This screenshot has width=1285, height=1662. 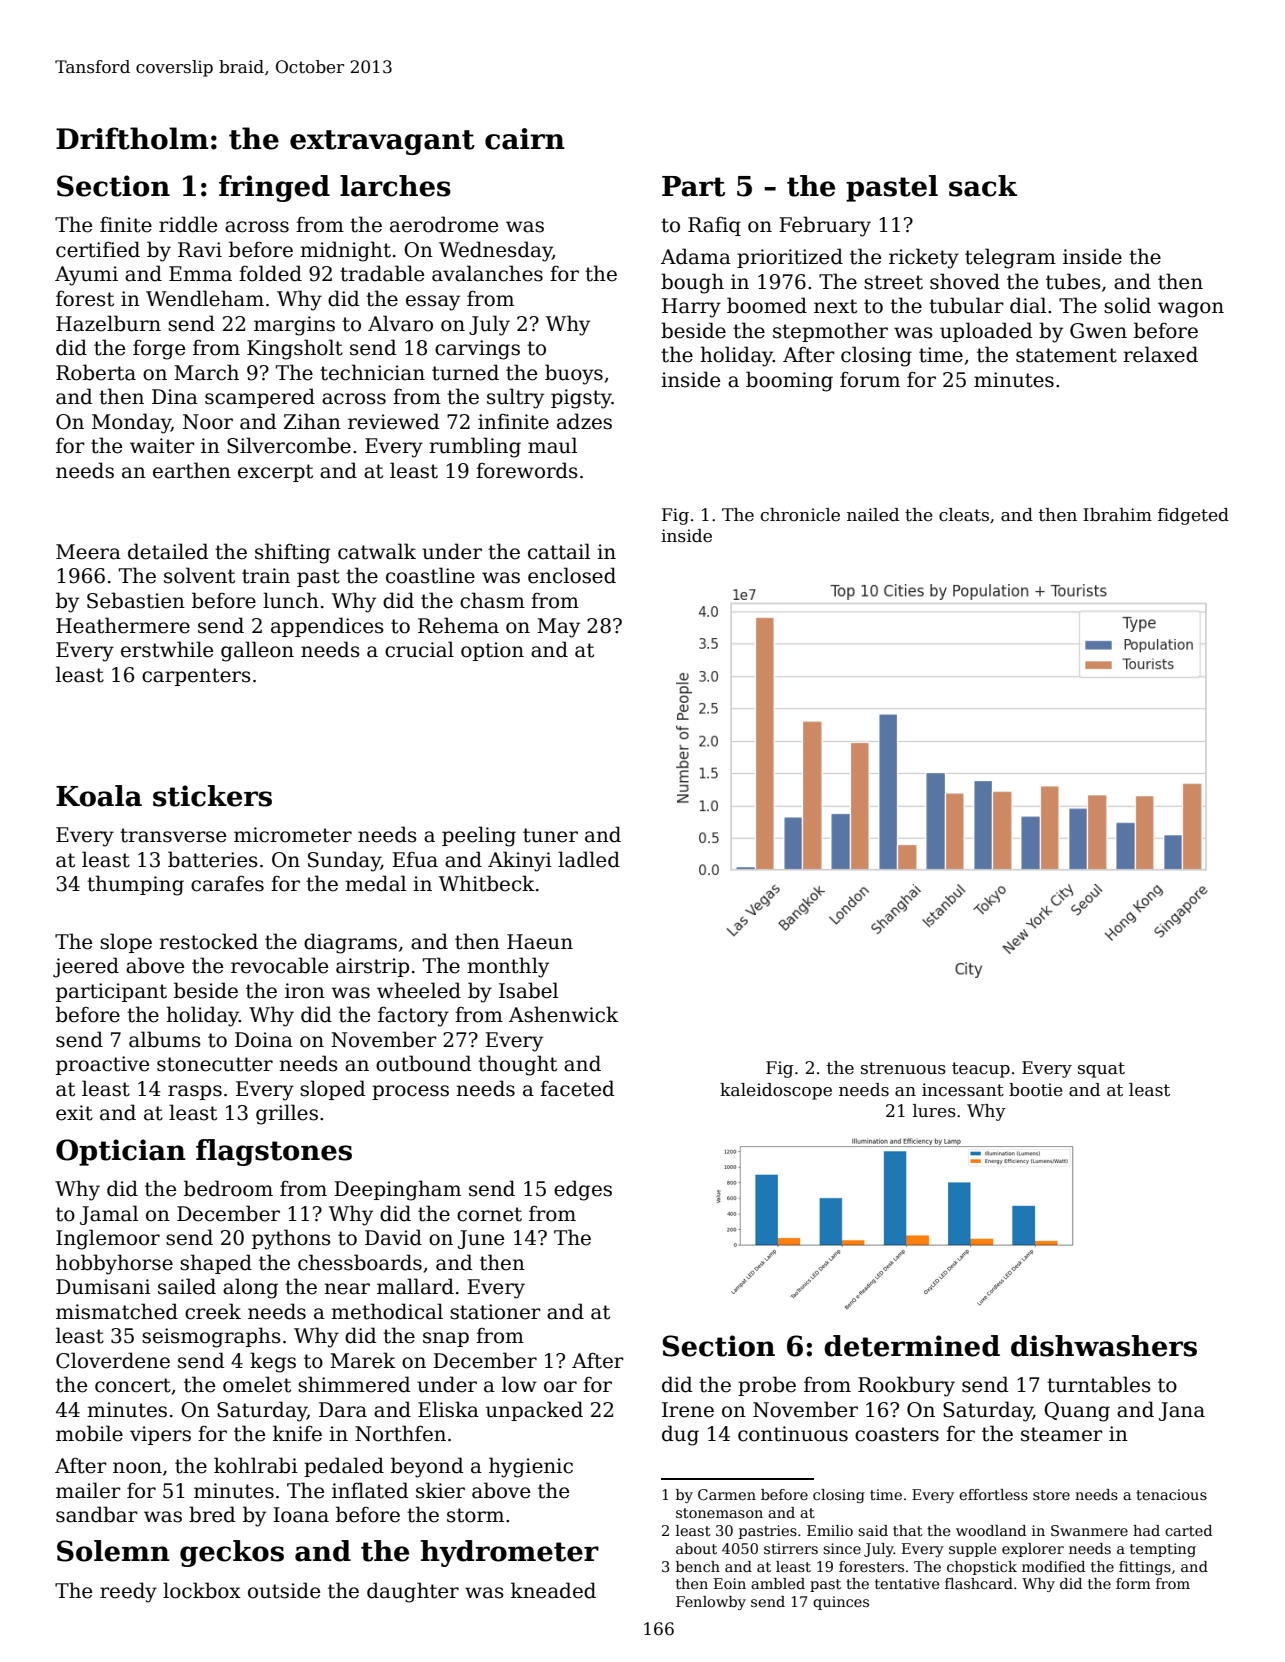 What do you see at coordinates (284, 1590) in the screenshot?
I see `outside` at bounding box center [284, 1590].
